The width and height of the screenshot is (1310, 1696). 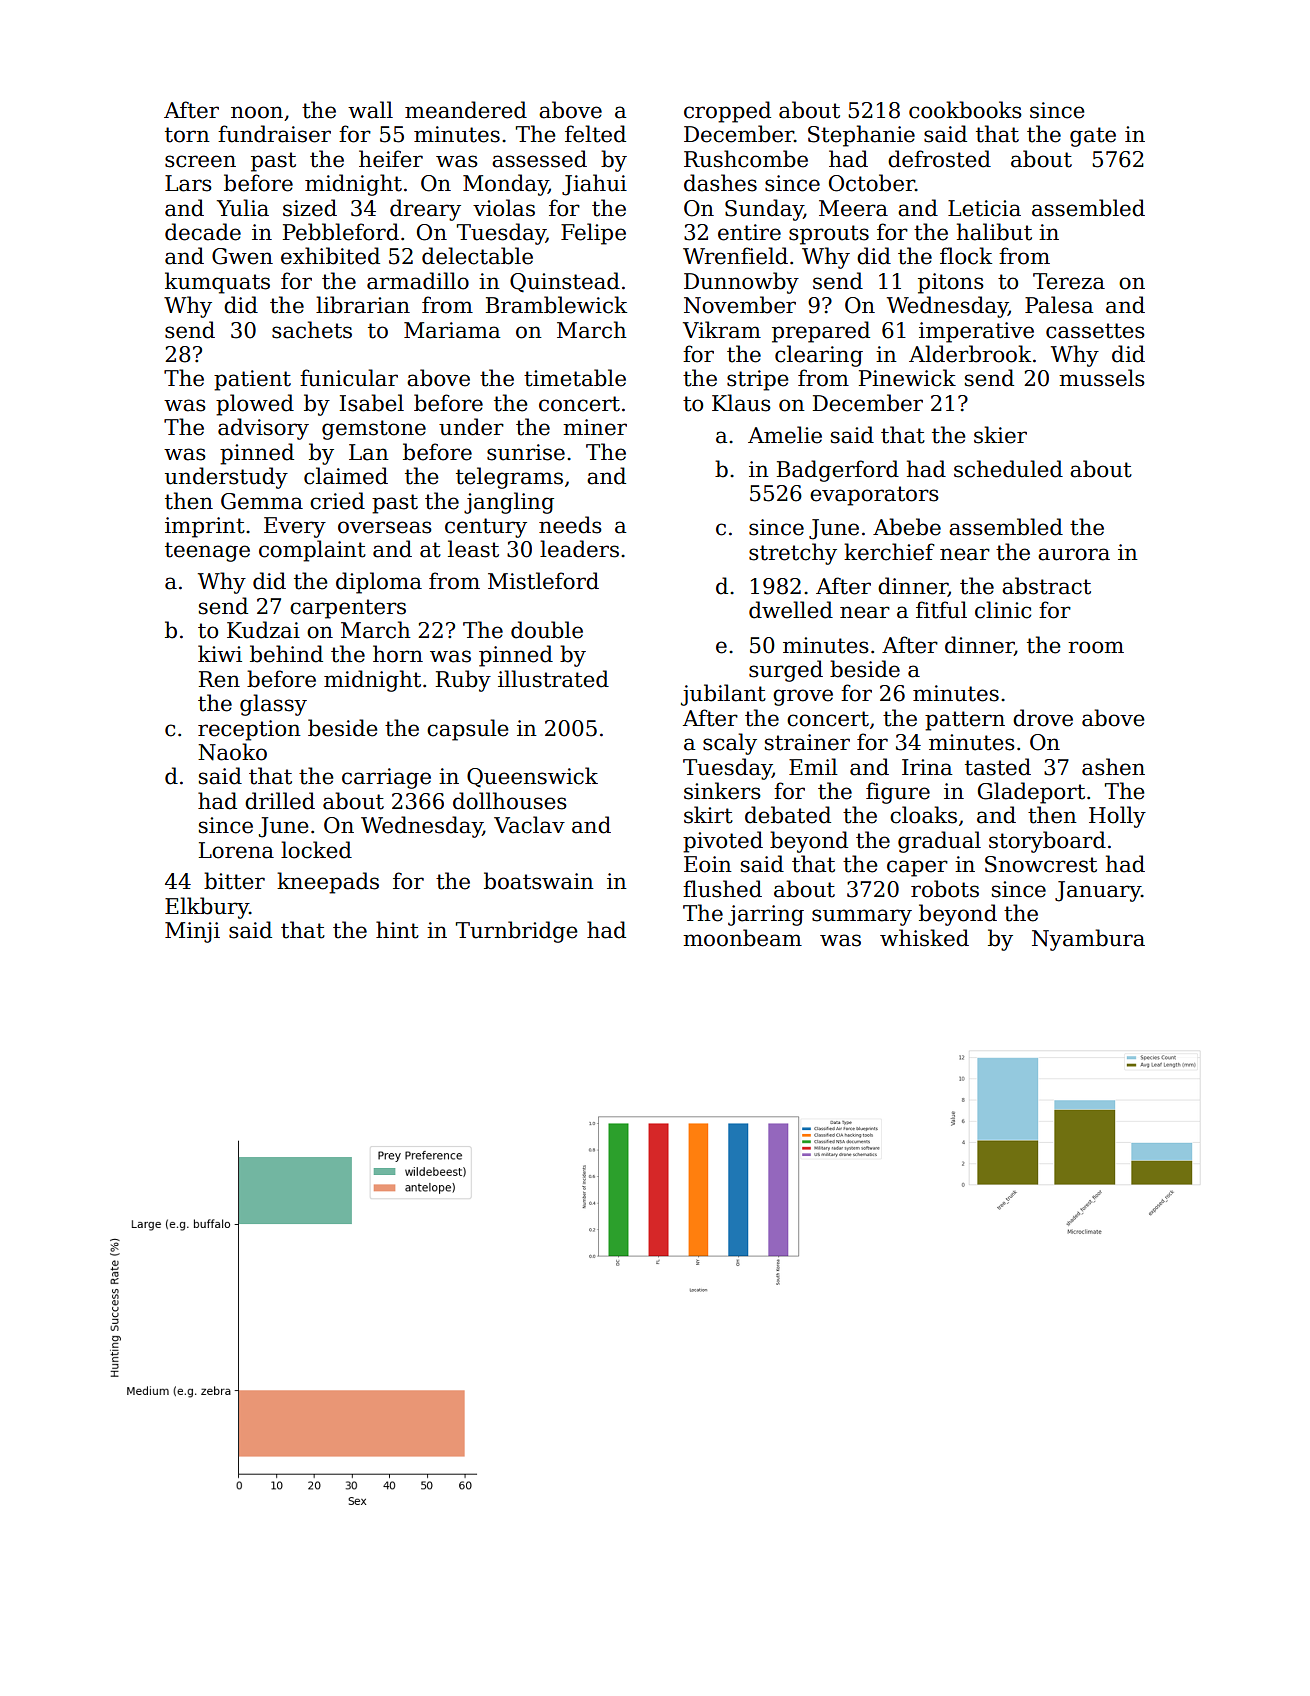 What do you see at coordinates (1102, 378) in the screenshot?
I see `mussels` at bounding box center [1102, 378].
